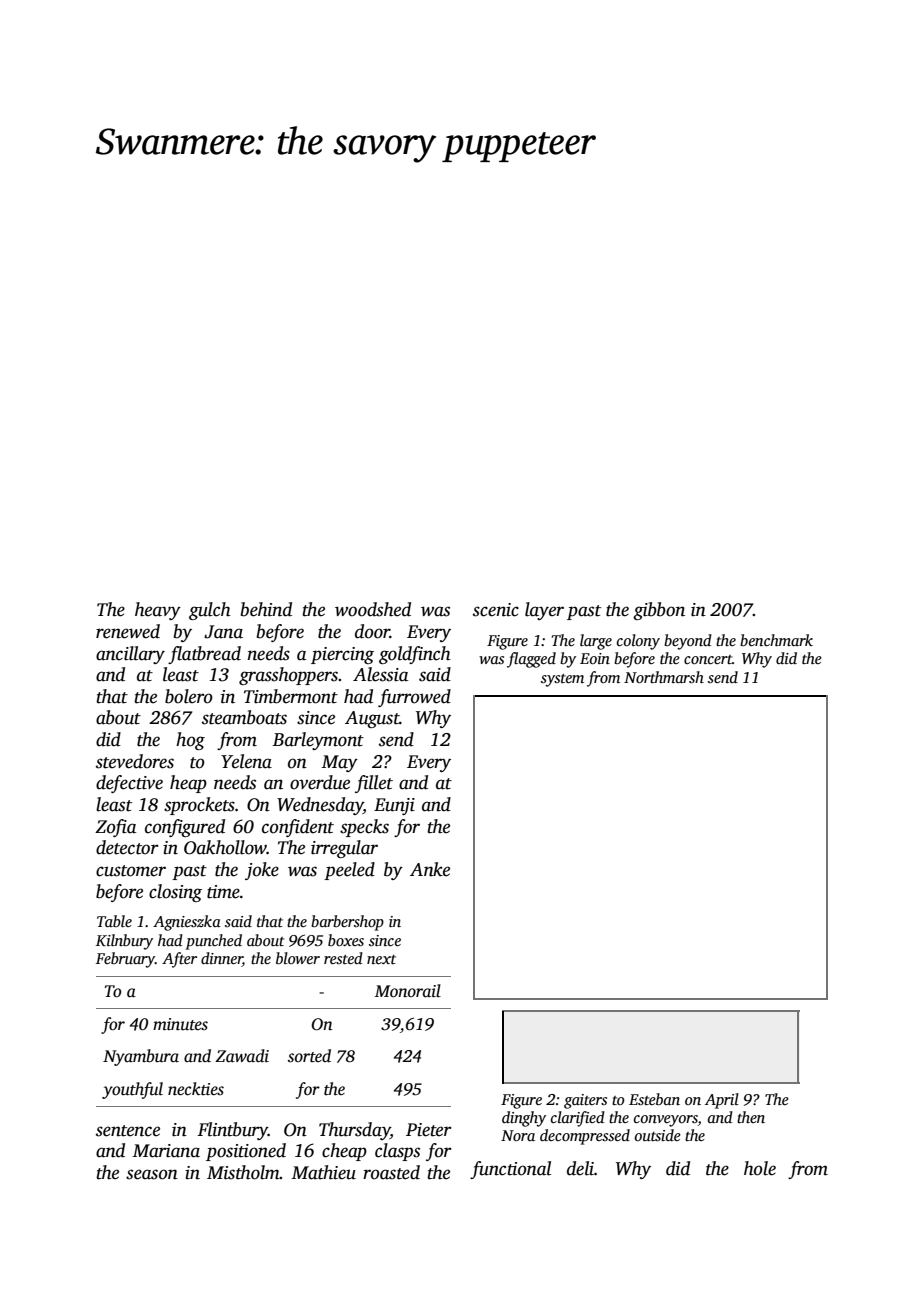  Describe the element at coordinates (397, 1152) in the document. I see `clasps` at that location.
